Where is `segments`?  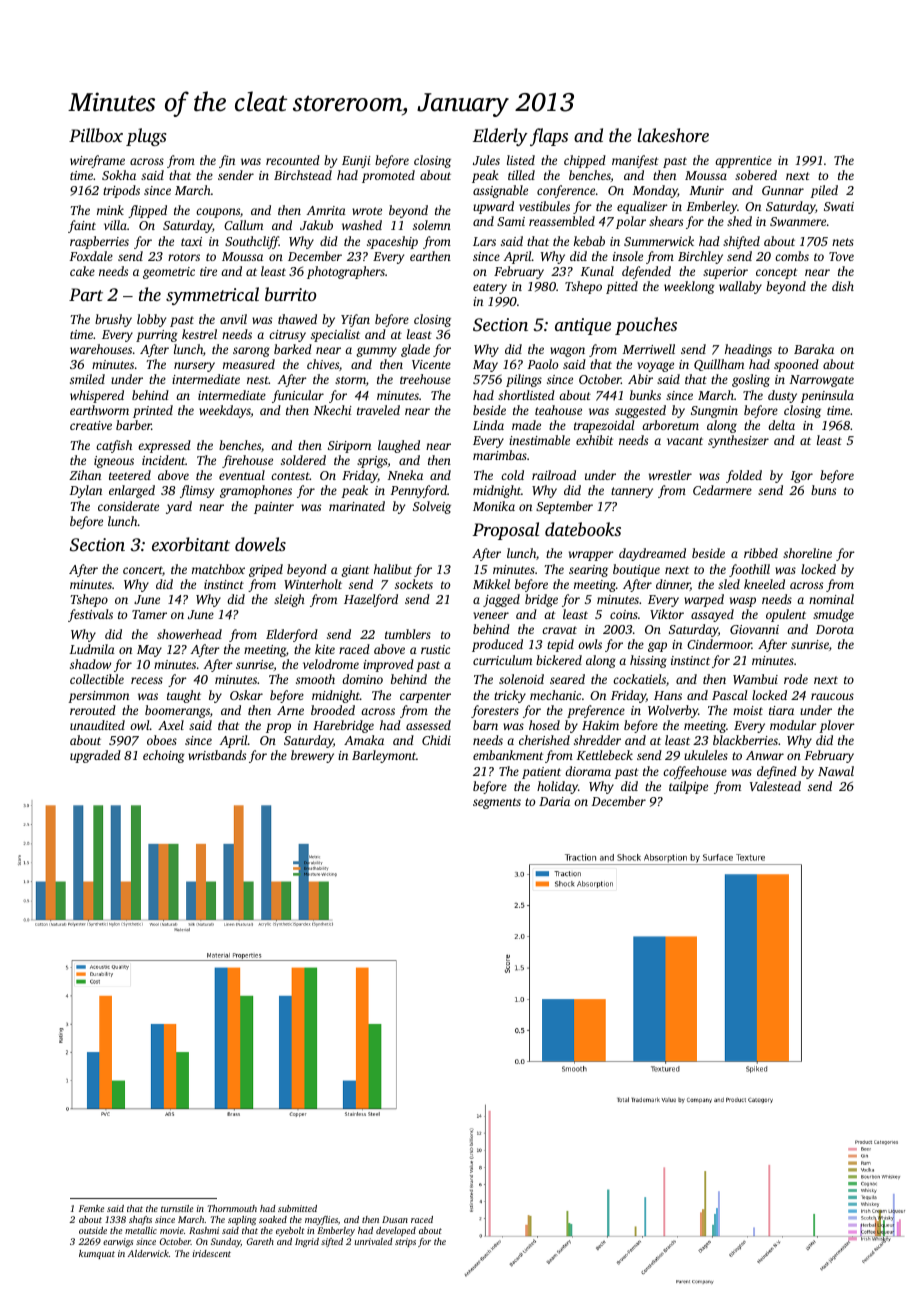 segments is located at coordinates (497, 803).
